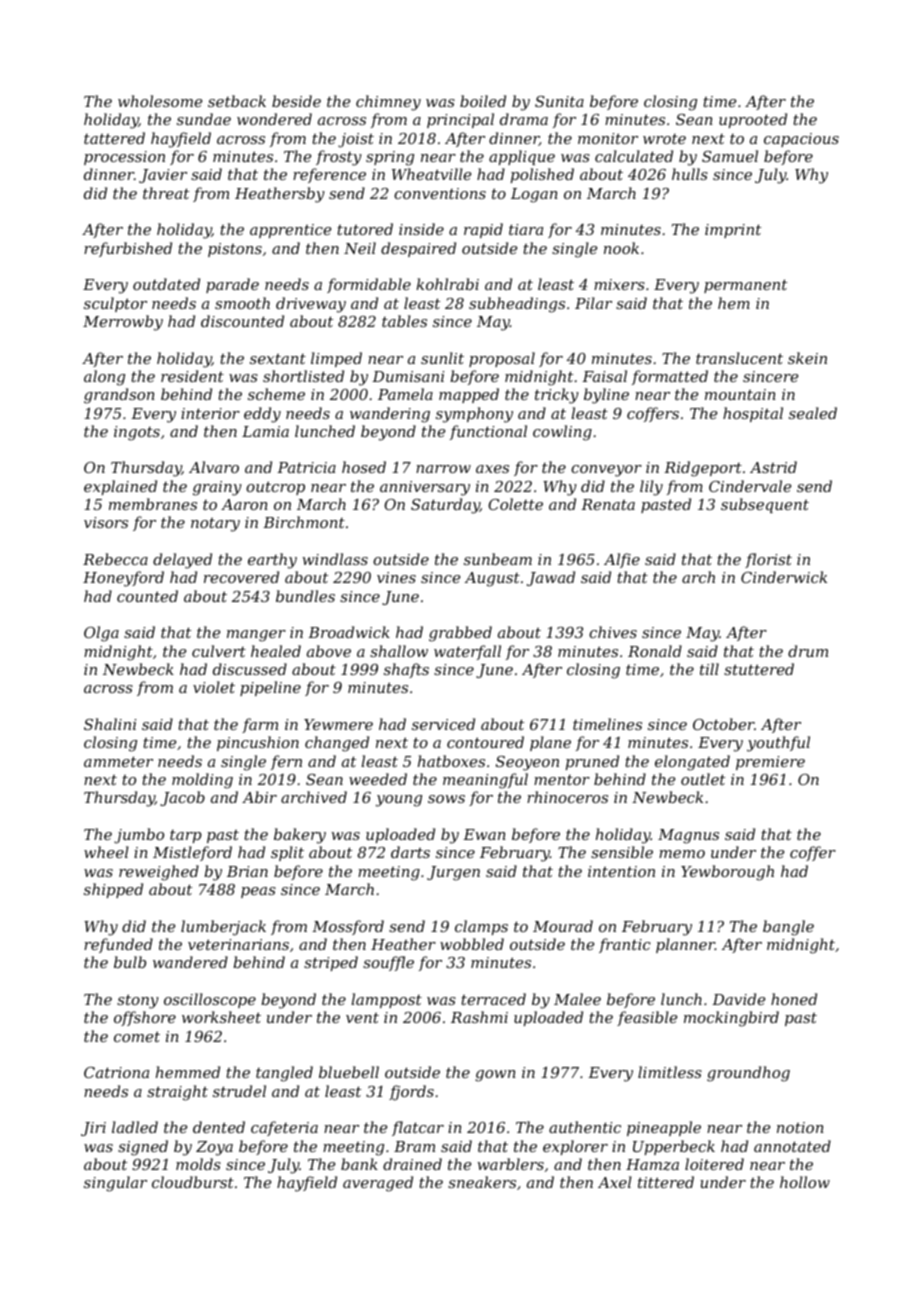 The height and width of the screenshot is (1308, 924). What do you see at coordinates (651, 488) in the screenshot?
I see `lily` at bounding box center [651, 488].
